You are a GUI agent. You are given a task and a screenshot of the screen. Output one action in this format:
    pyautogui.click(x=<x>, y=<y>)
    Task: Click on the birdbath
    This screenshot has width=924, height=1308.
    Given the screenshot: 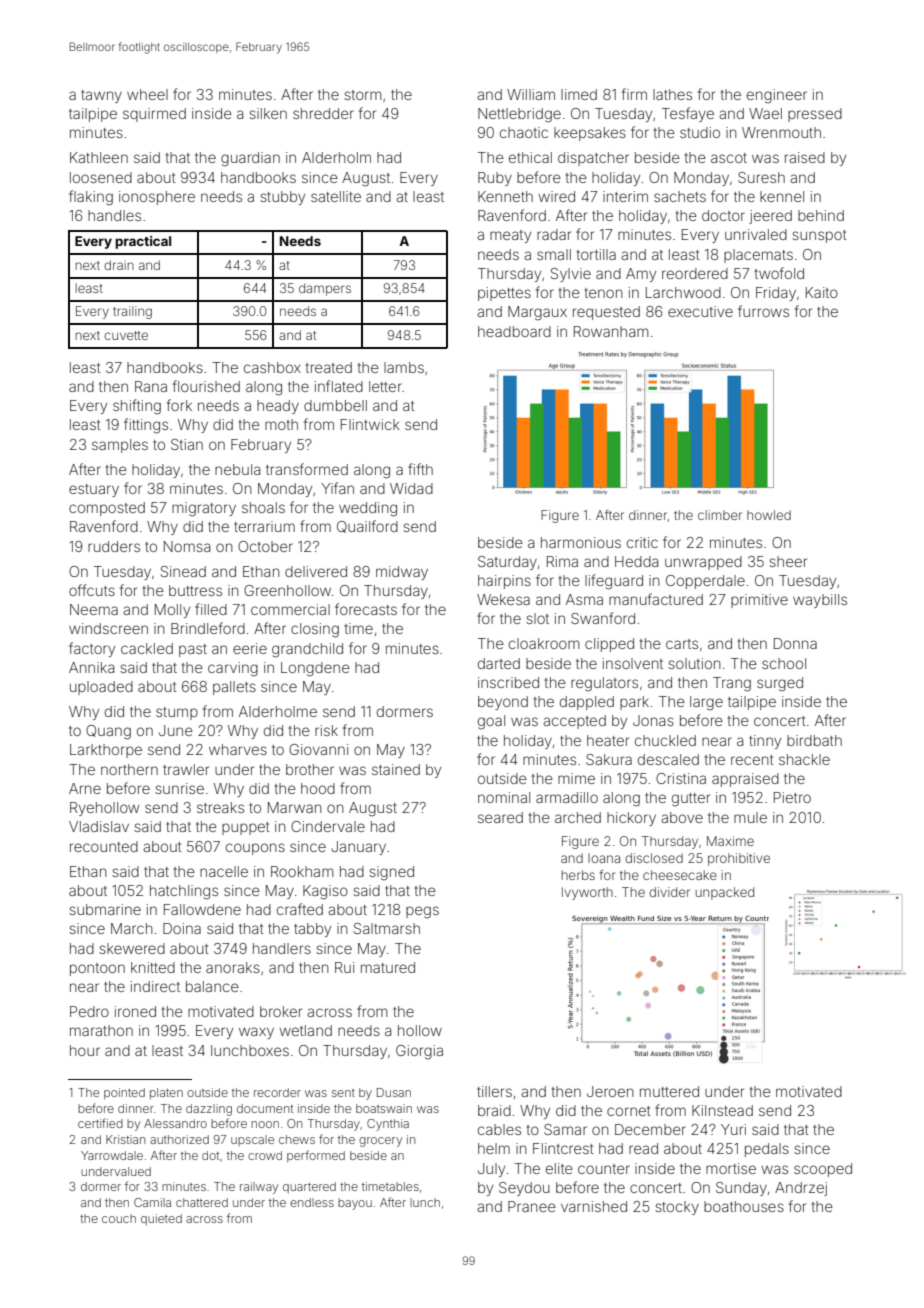 What is the action you would take?
    pyautogui.click(x=814, y=740)
